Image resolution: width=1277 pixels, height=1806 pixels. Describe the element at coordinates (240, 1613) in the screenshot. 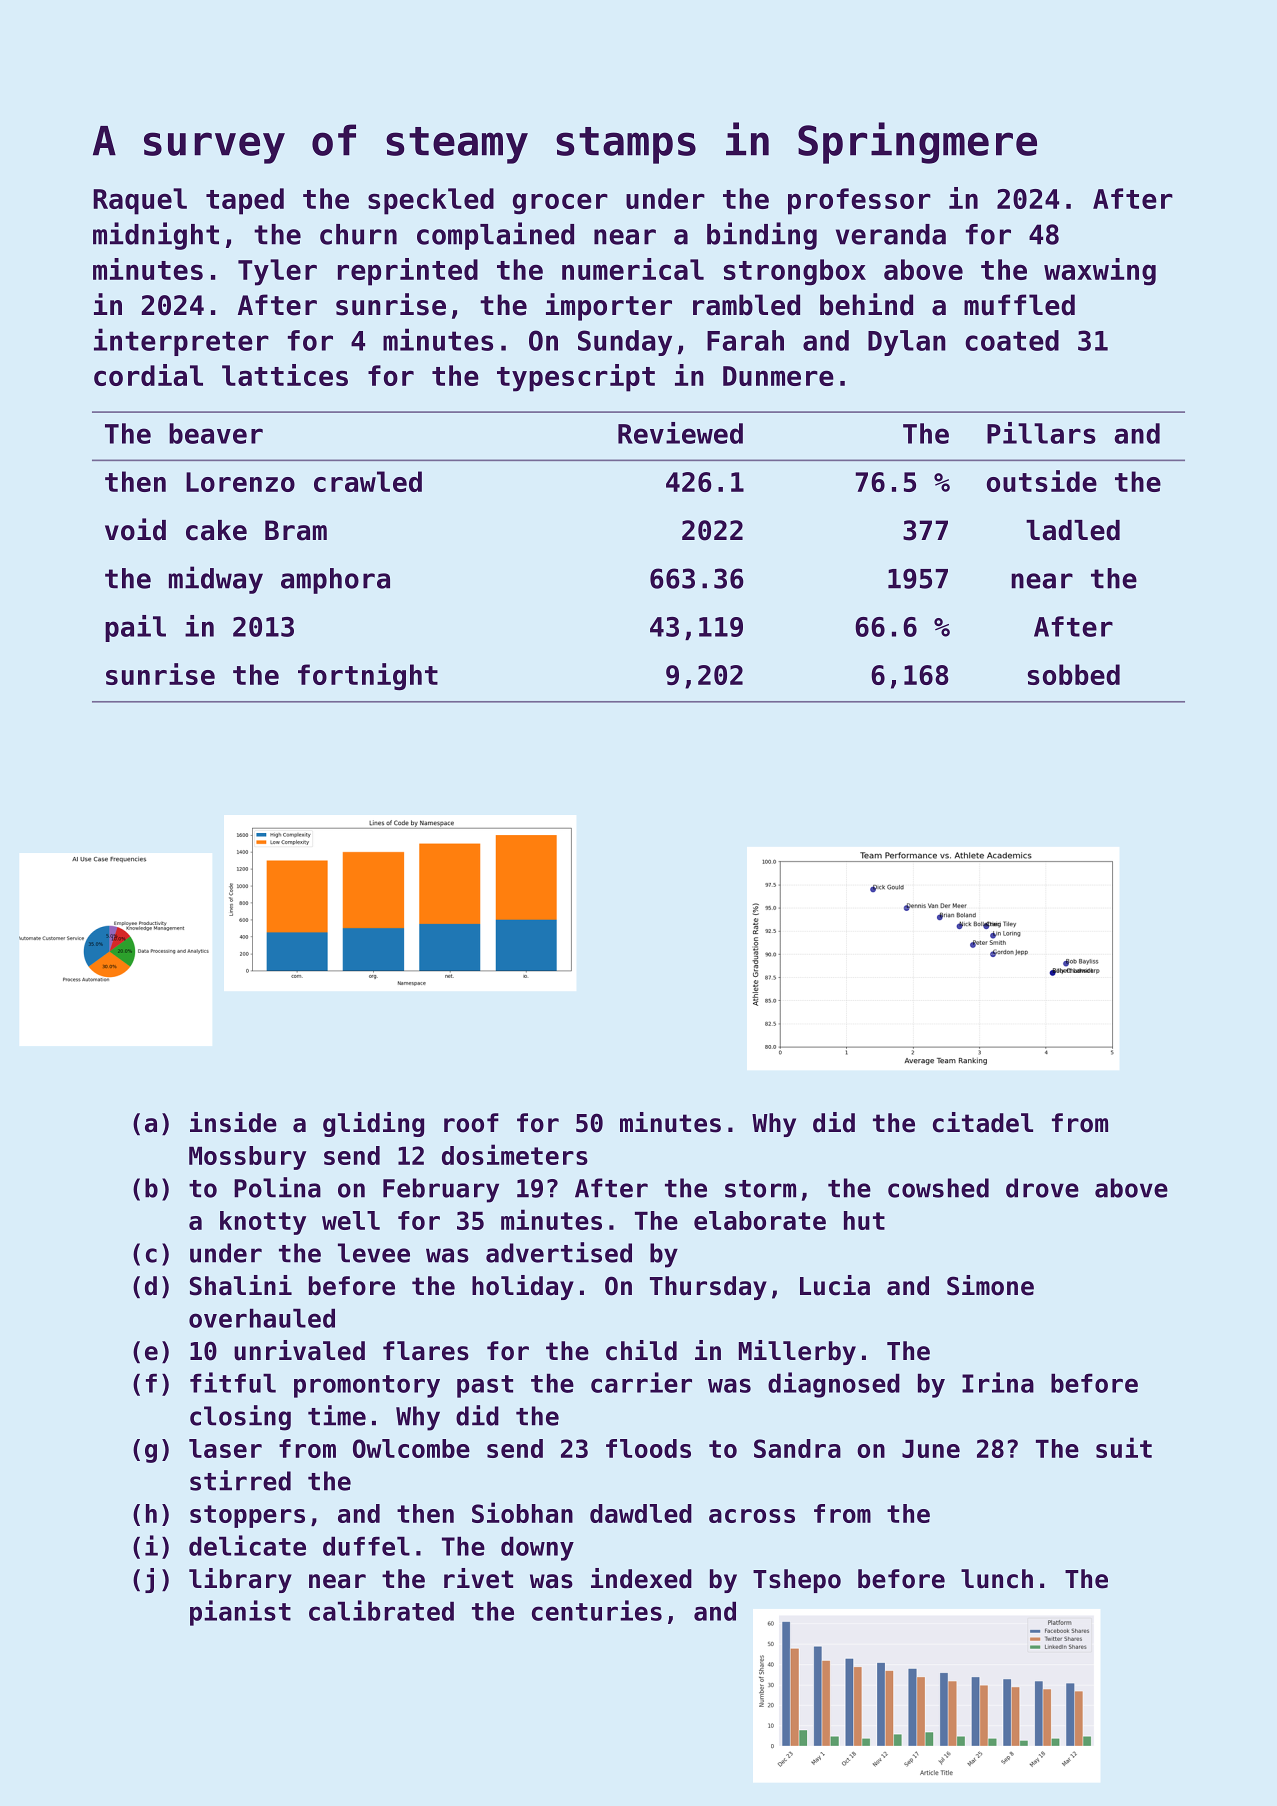

I see `pianist` at that location.
